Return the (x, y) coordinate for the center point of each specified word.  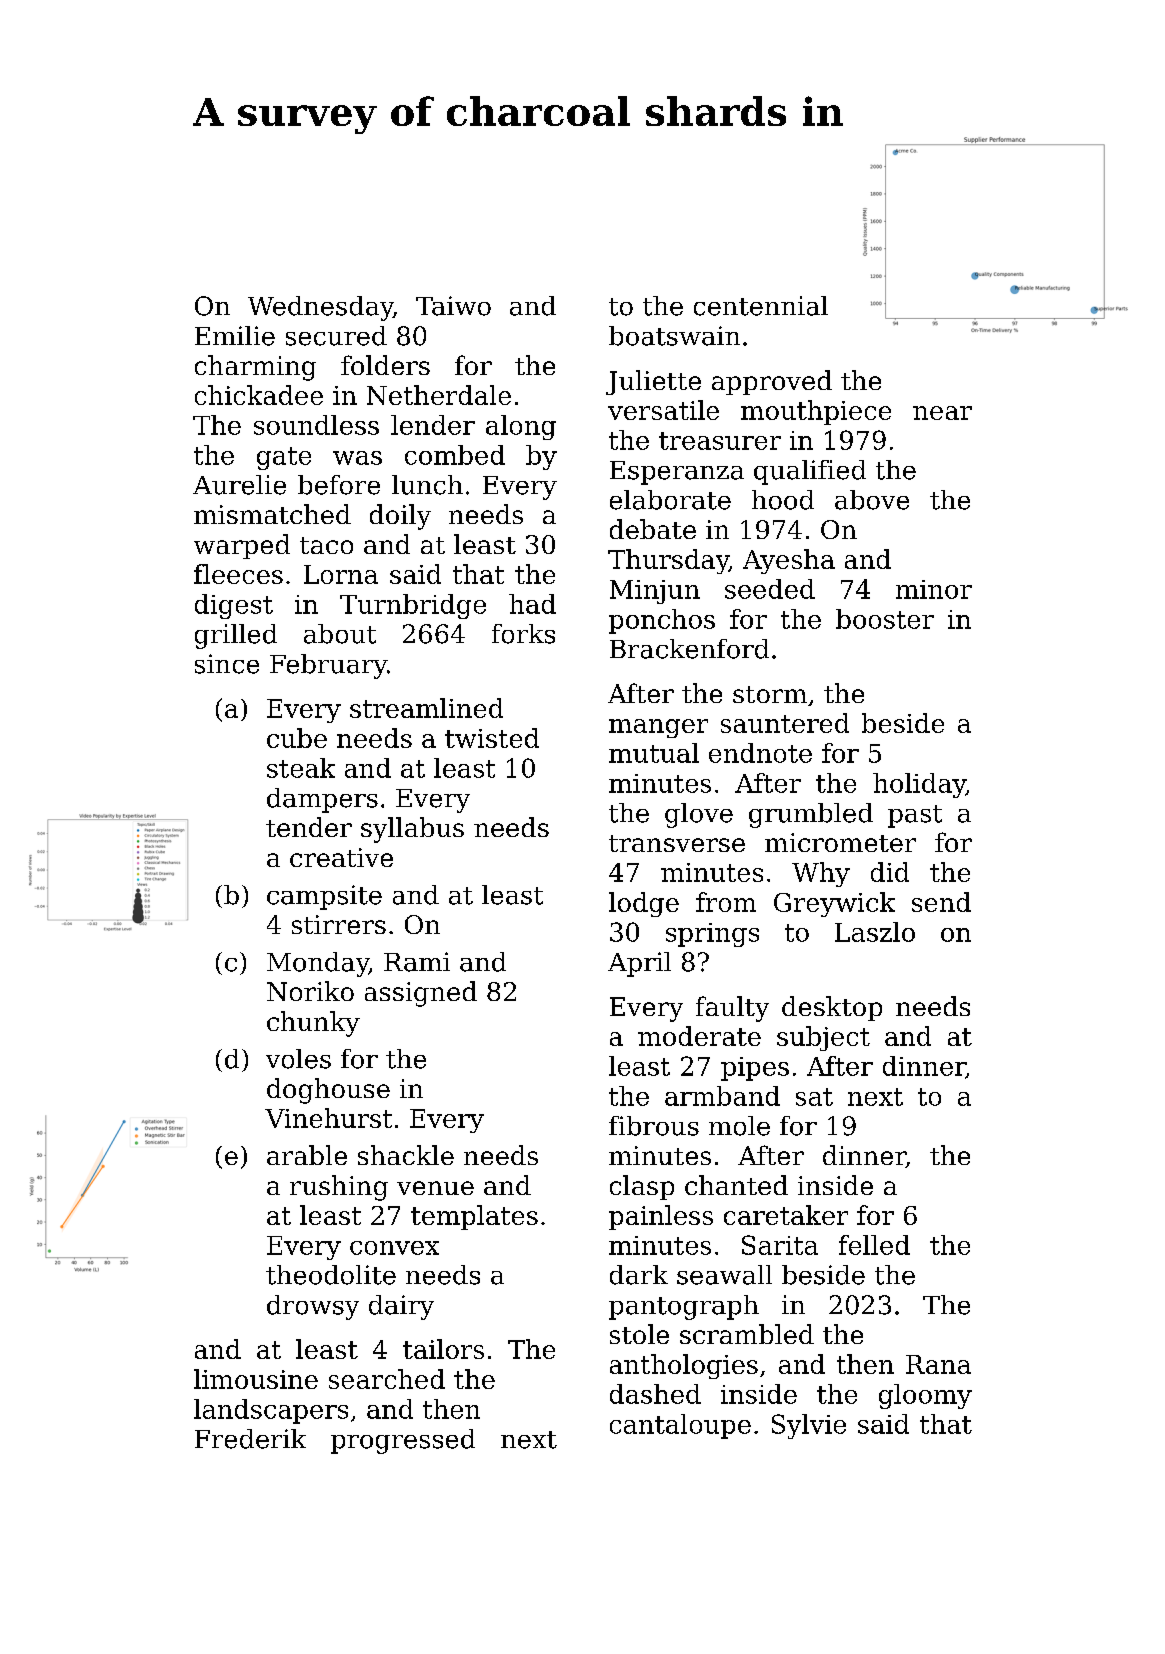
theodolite (331, 1275)
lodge (644, 904)
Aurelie (239, 485)
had (532, 604)
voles (298, 1059)
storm (770, 694)
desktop (832, 1008)
